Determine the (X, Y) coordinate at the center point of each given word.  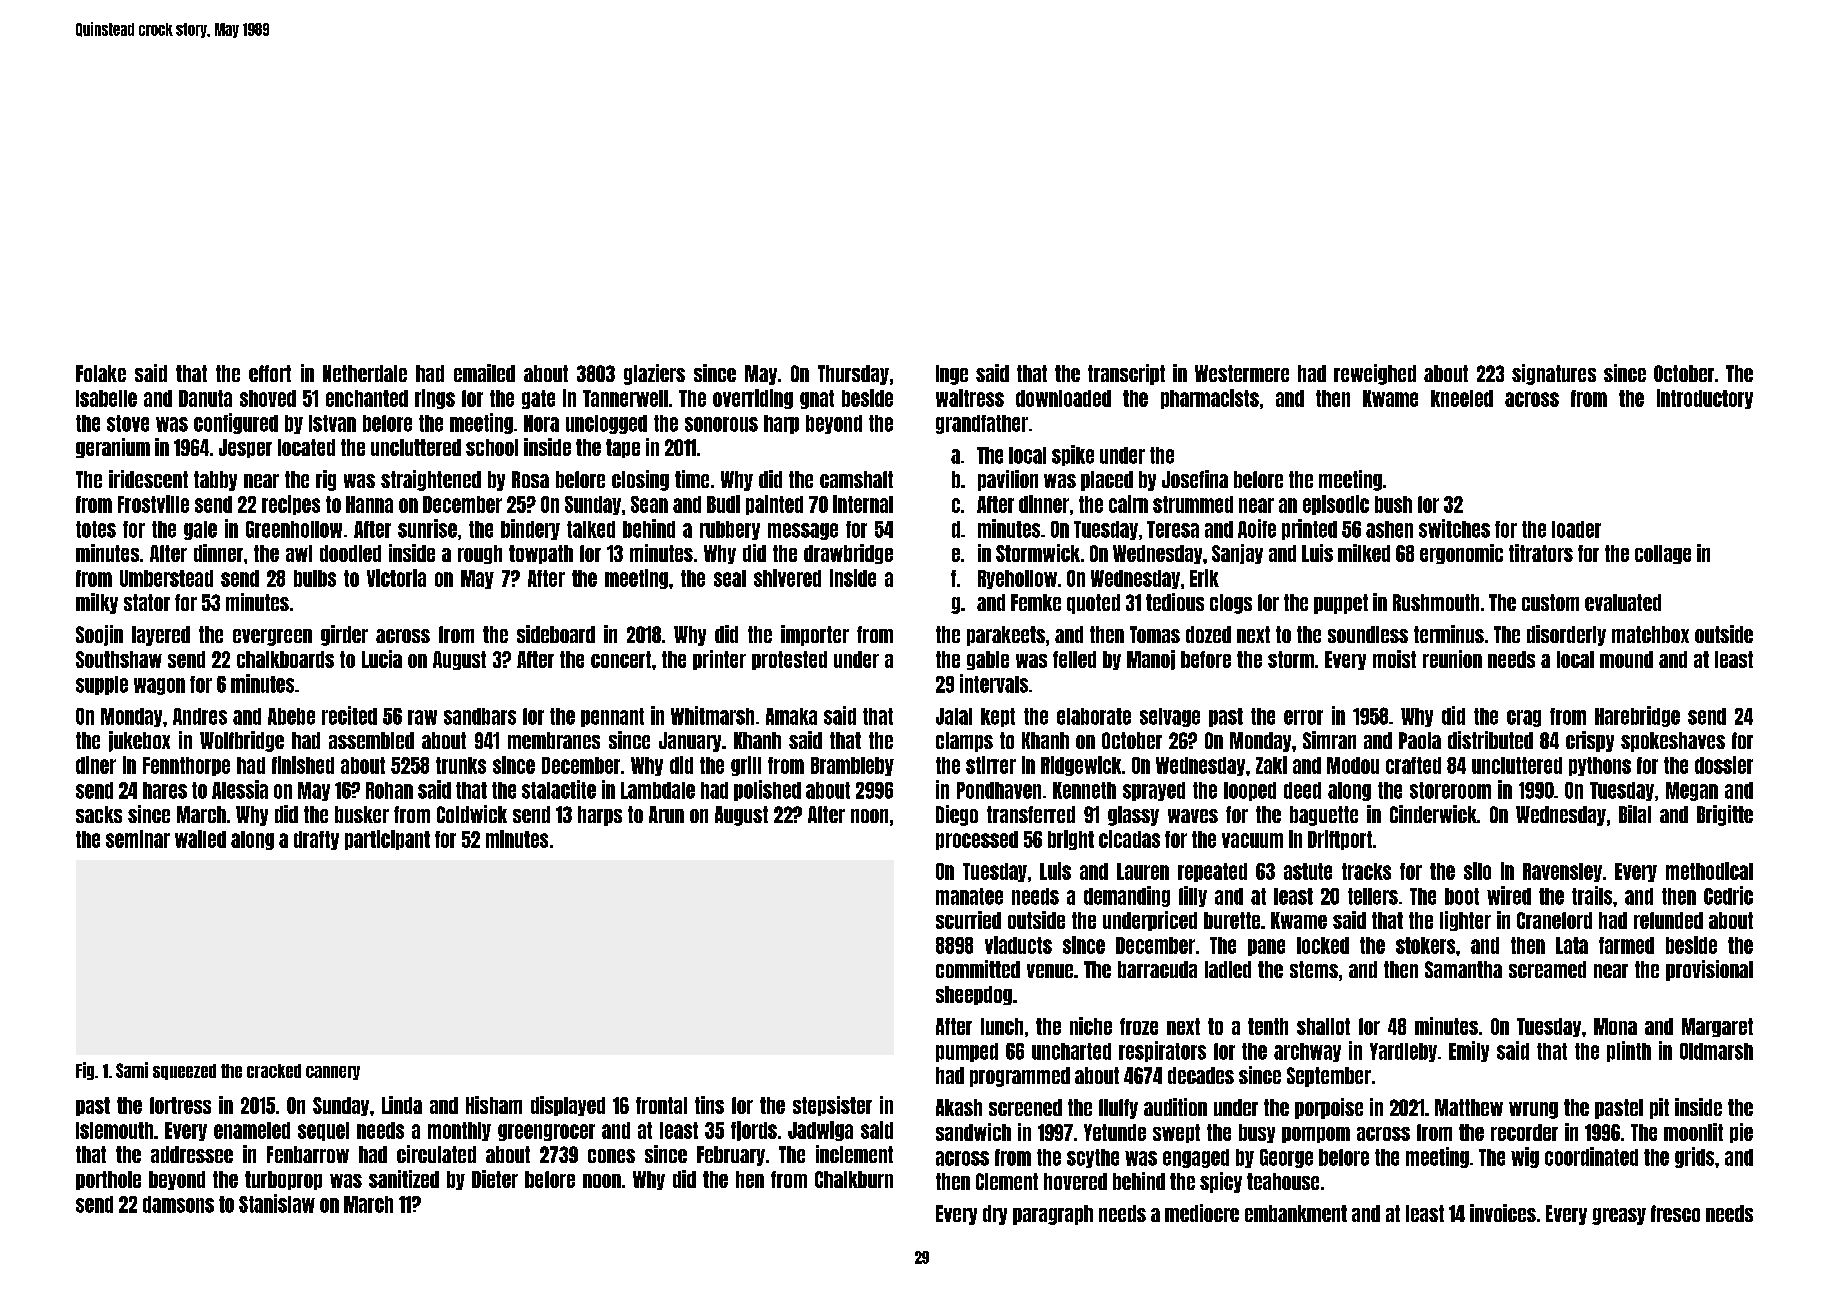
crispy (1590, 741)
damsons (178, 1204)
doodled (350, 553)
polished (767, 790)
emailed (484, 373)
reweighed (1375, 374)
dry (995, 1215)
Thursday (853, 375)
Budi (723, 504)
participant (387, 840)
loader (1576, 529)
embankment (1296, 1213)
